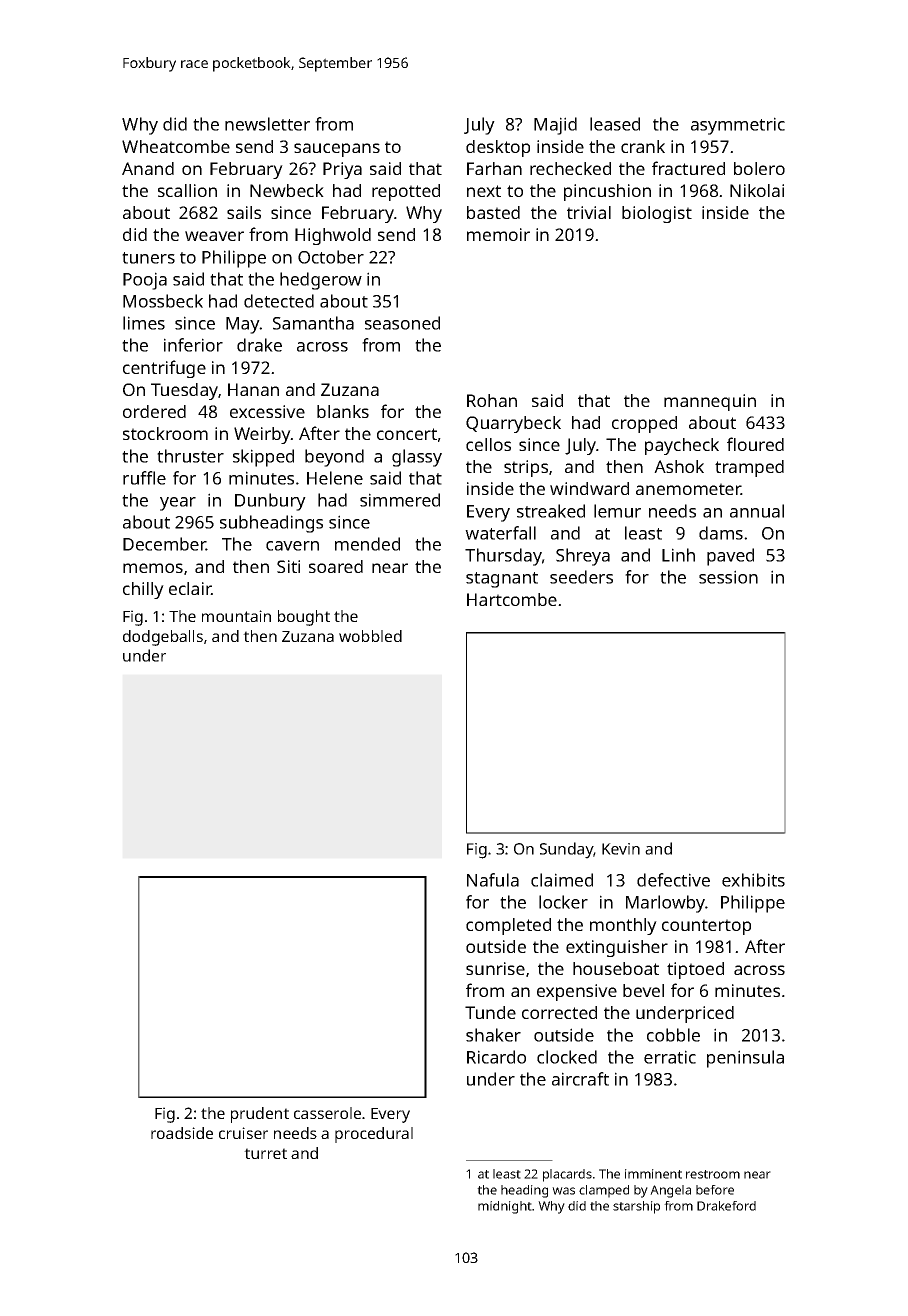 The height and width of the image is (1316, 908). I want to click on biologist, so click(657, 214).
